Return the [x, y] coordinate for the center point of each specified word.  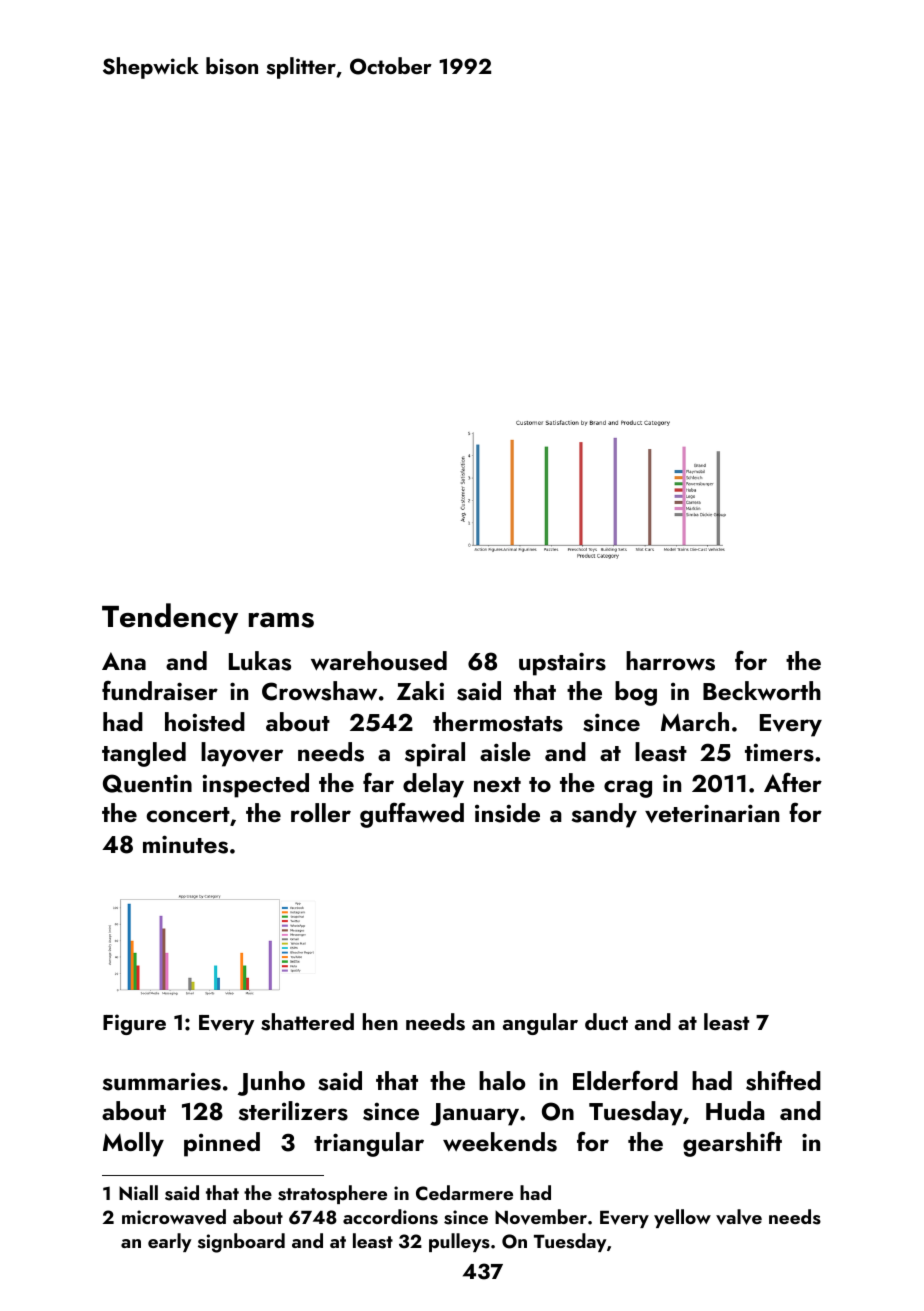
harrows [670, 661]
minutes [185, 844]
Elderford [625, 1080]
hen [380, 1021]
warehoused [379, 661]
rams [281, 620]
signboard [241, 1243]
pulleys [459, 1242]
